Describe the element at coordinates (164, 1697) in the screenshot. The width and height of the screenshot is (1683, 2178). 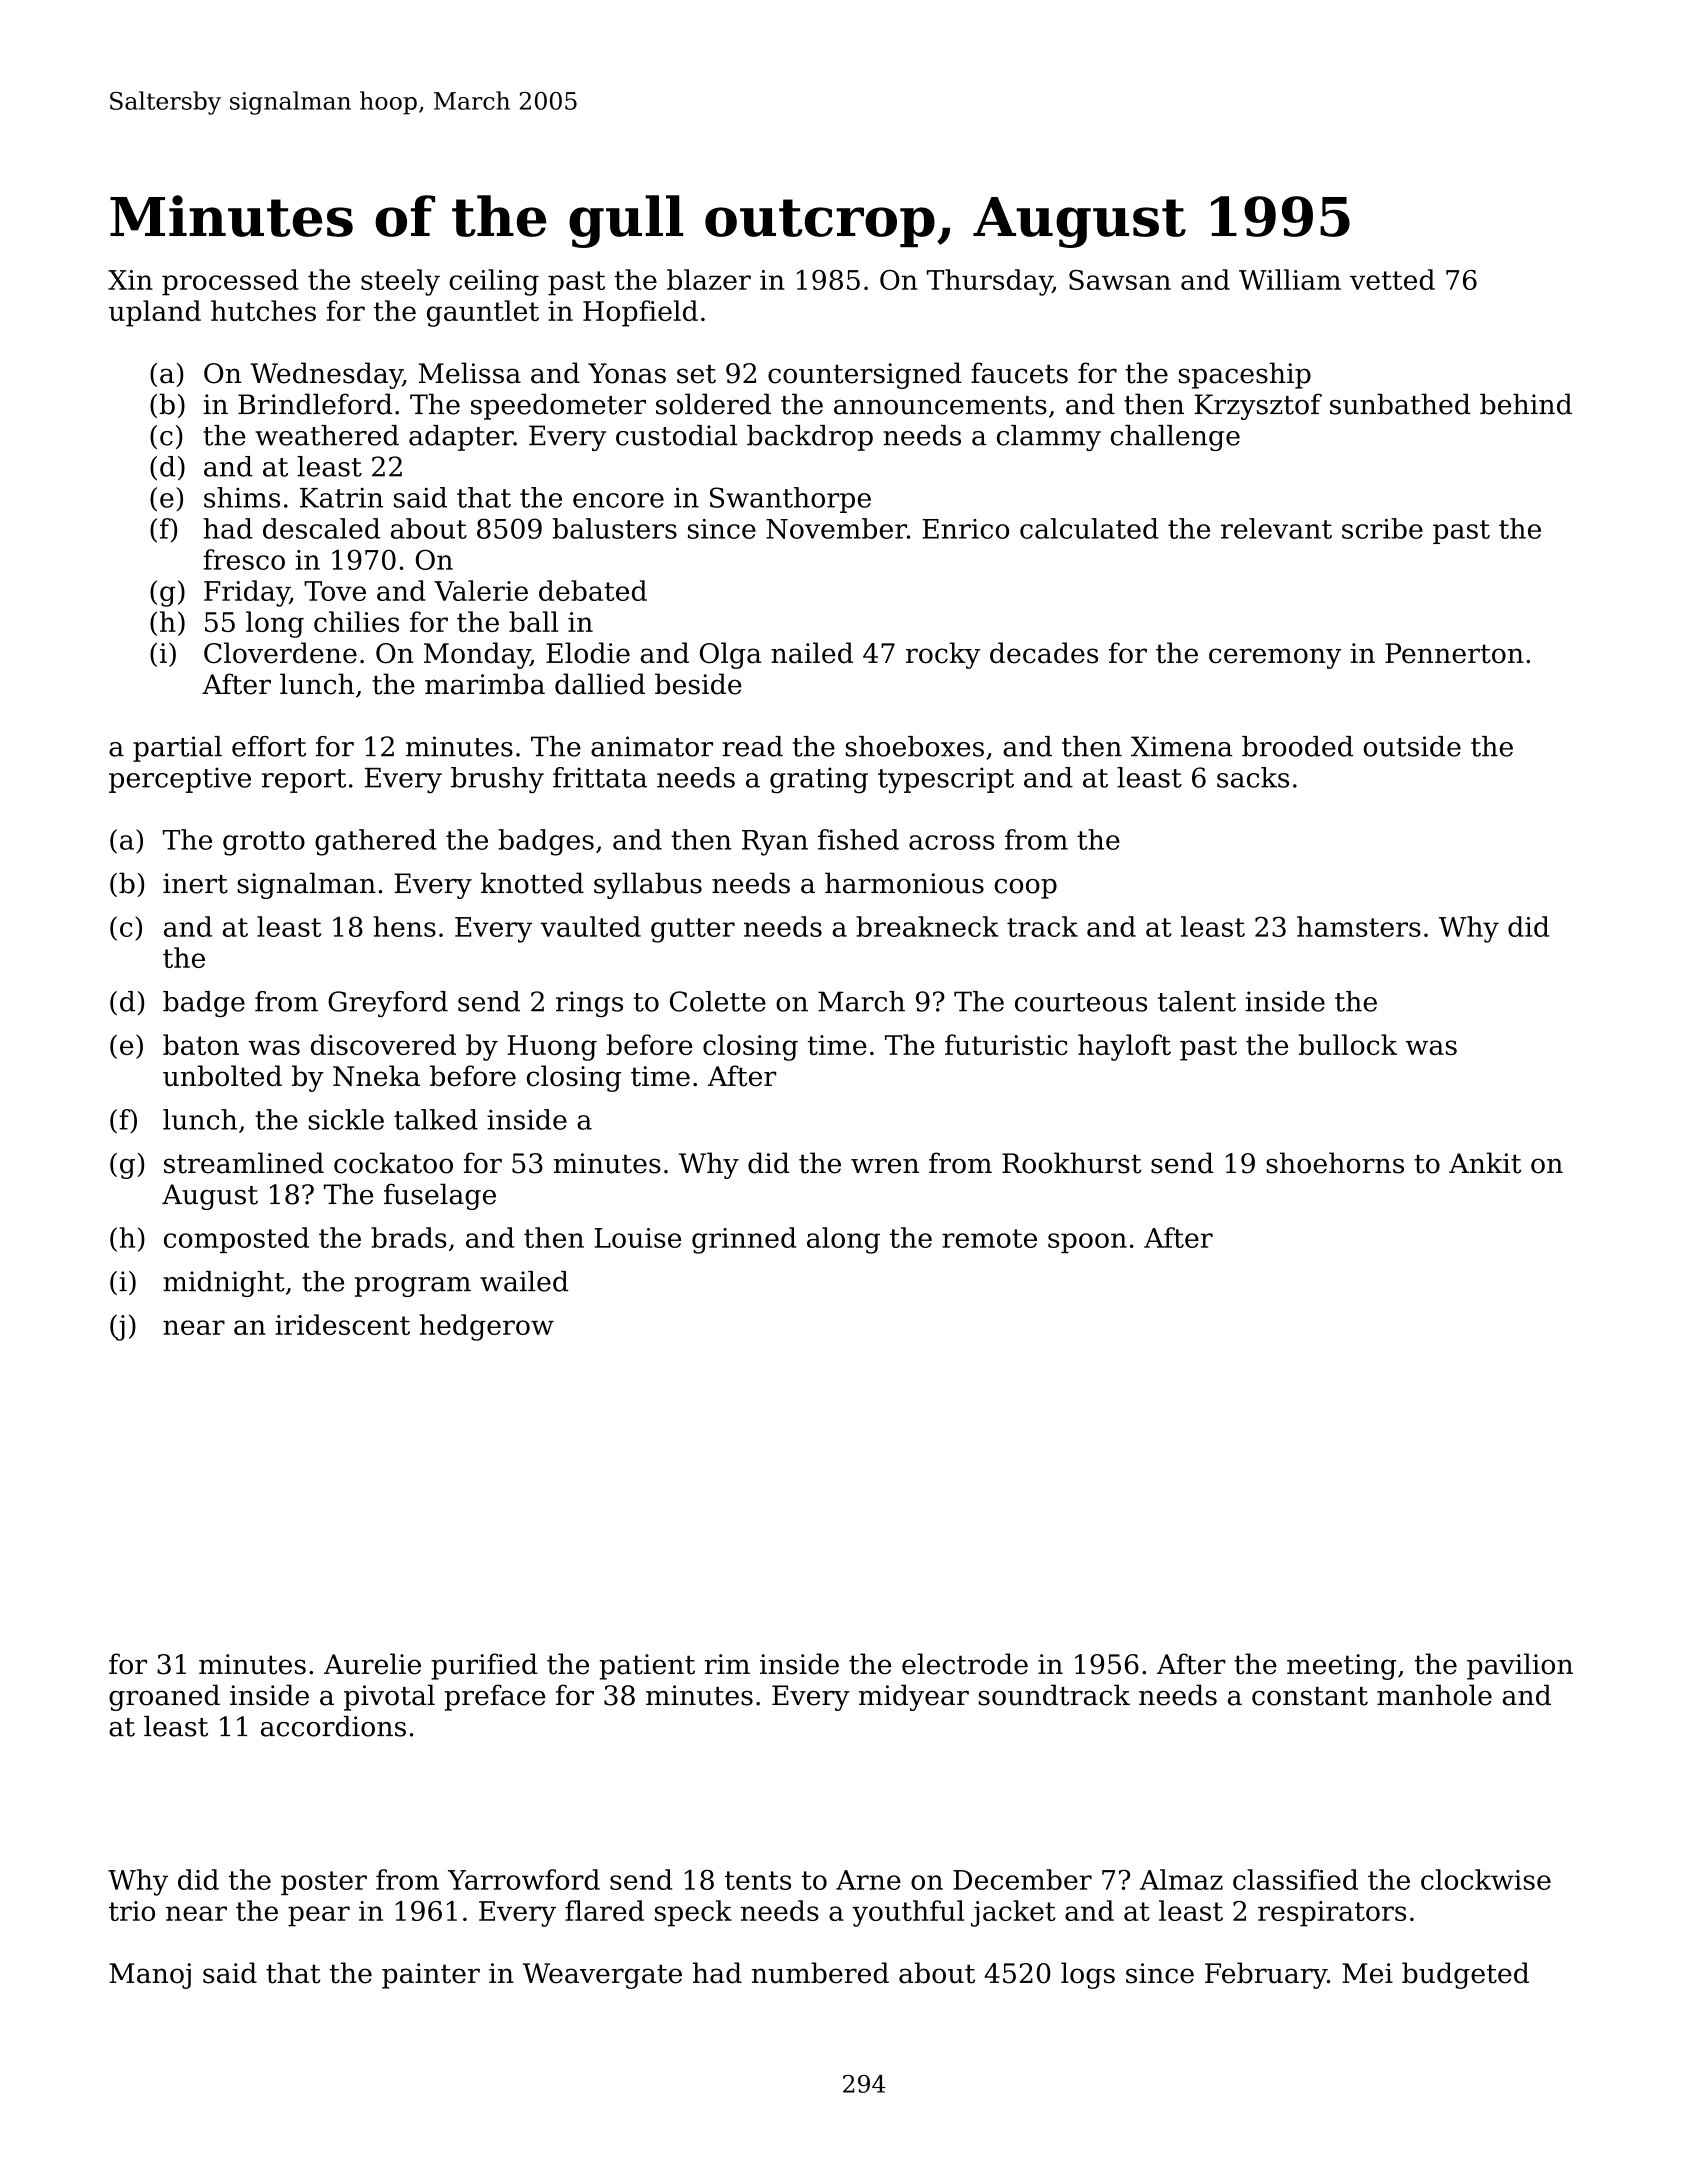
I see `groaned` at that location.
